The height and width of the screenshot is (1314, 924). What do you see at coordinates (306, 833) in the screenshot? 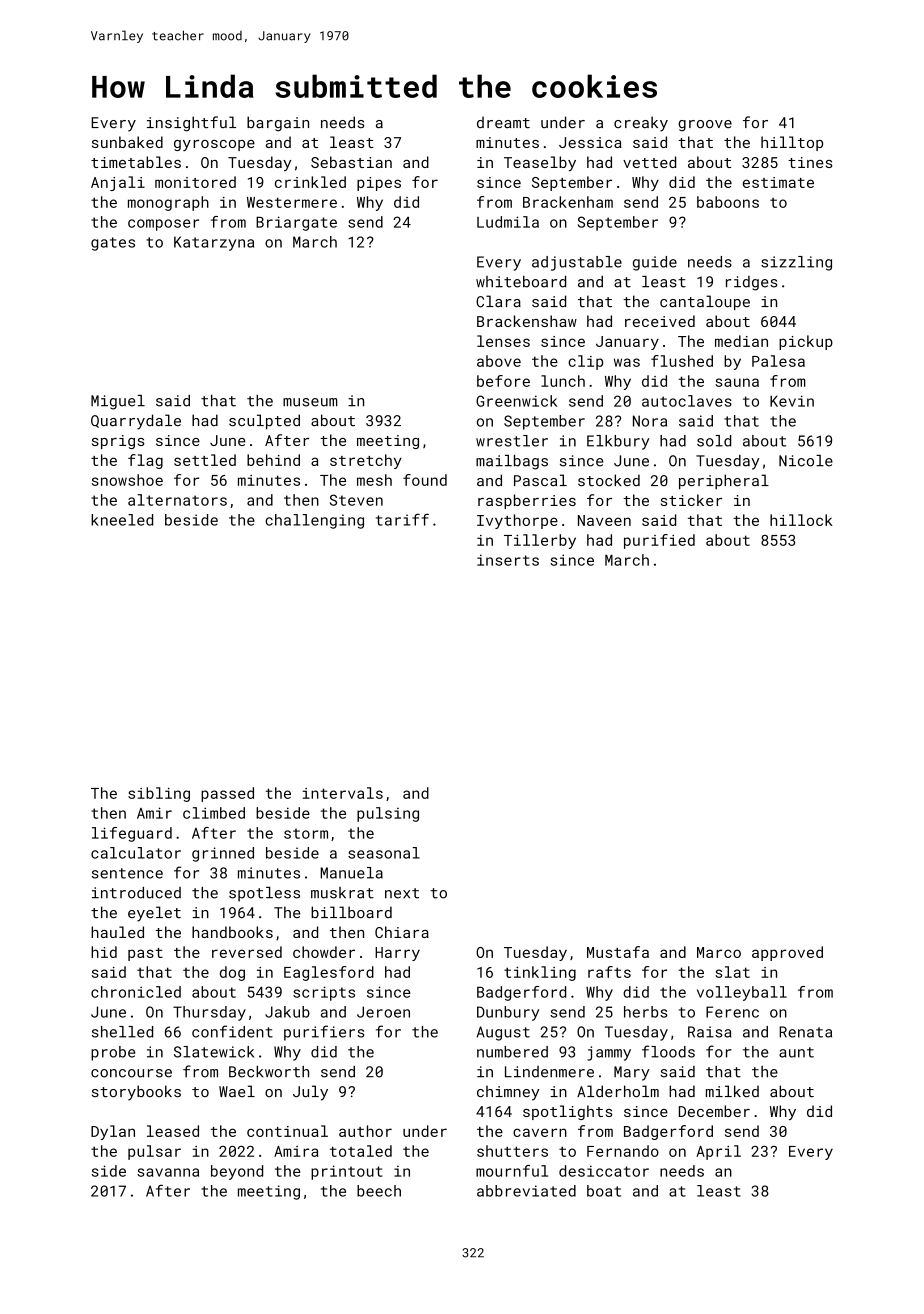
I see `storm` at bounding box center [306, 833].
